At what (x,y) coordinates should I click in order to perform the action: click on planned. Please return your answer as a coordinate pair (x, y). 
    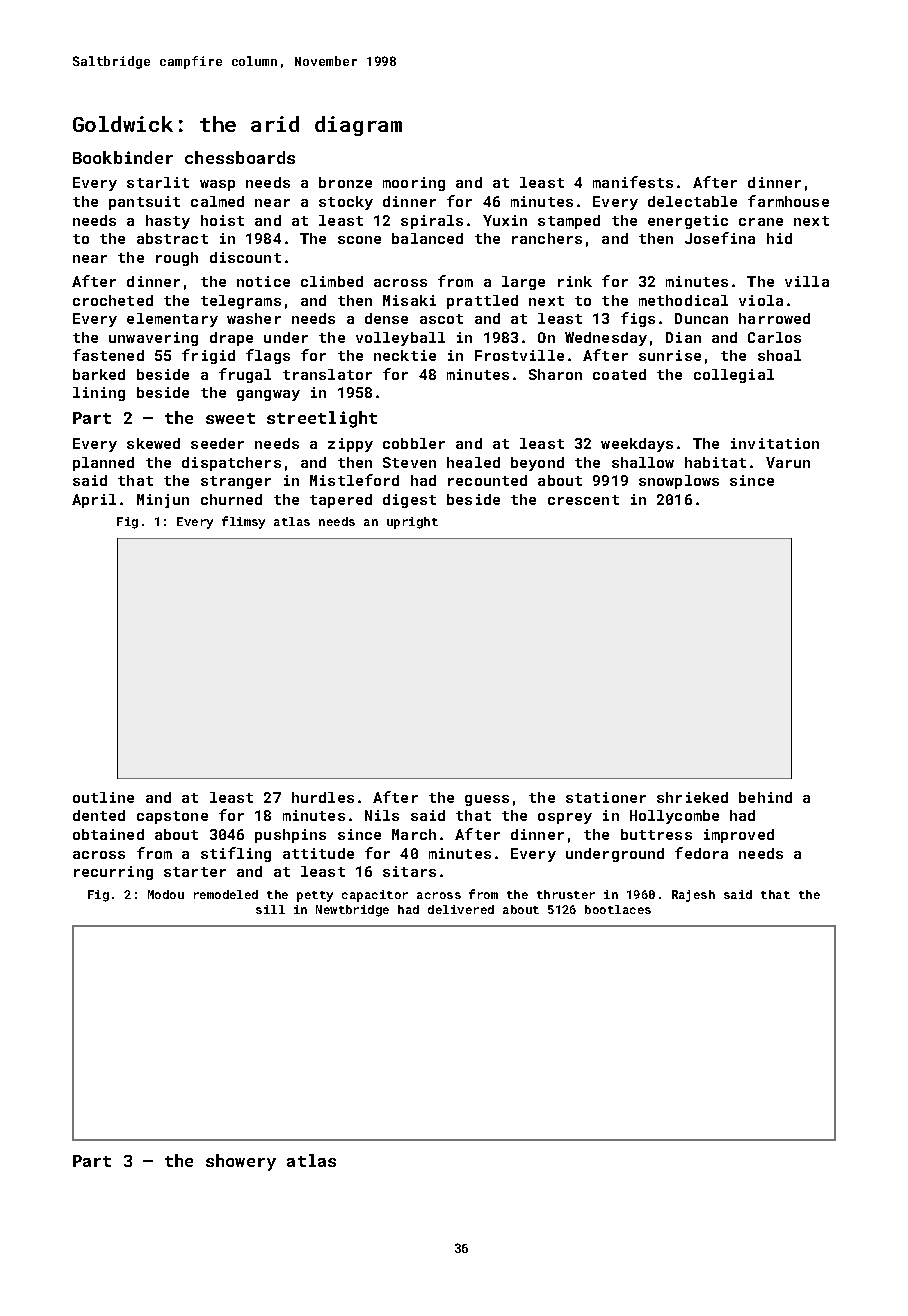
    Looking at the image, I should click on (103, 464).
